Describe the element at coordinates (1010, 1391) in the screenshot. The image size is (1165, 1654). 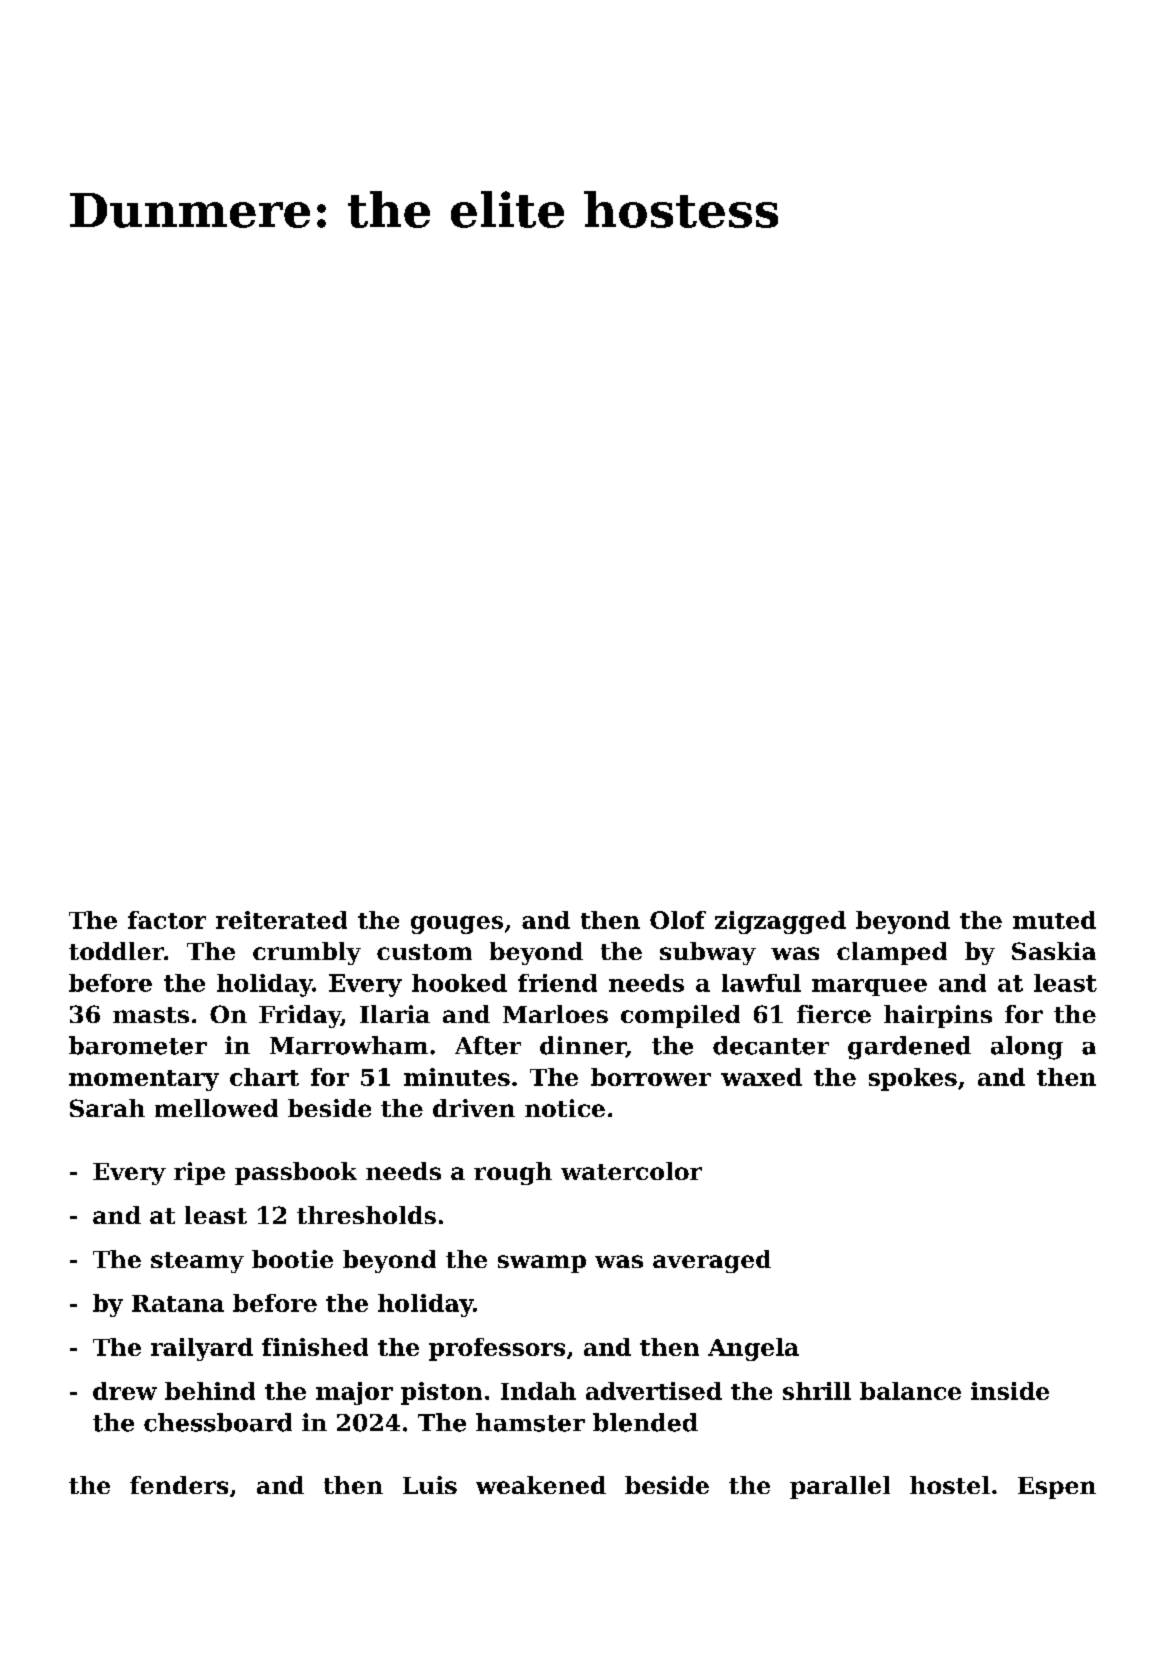
I see `inside` at that location.
